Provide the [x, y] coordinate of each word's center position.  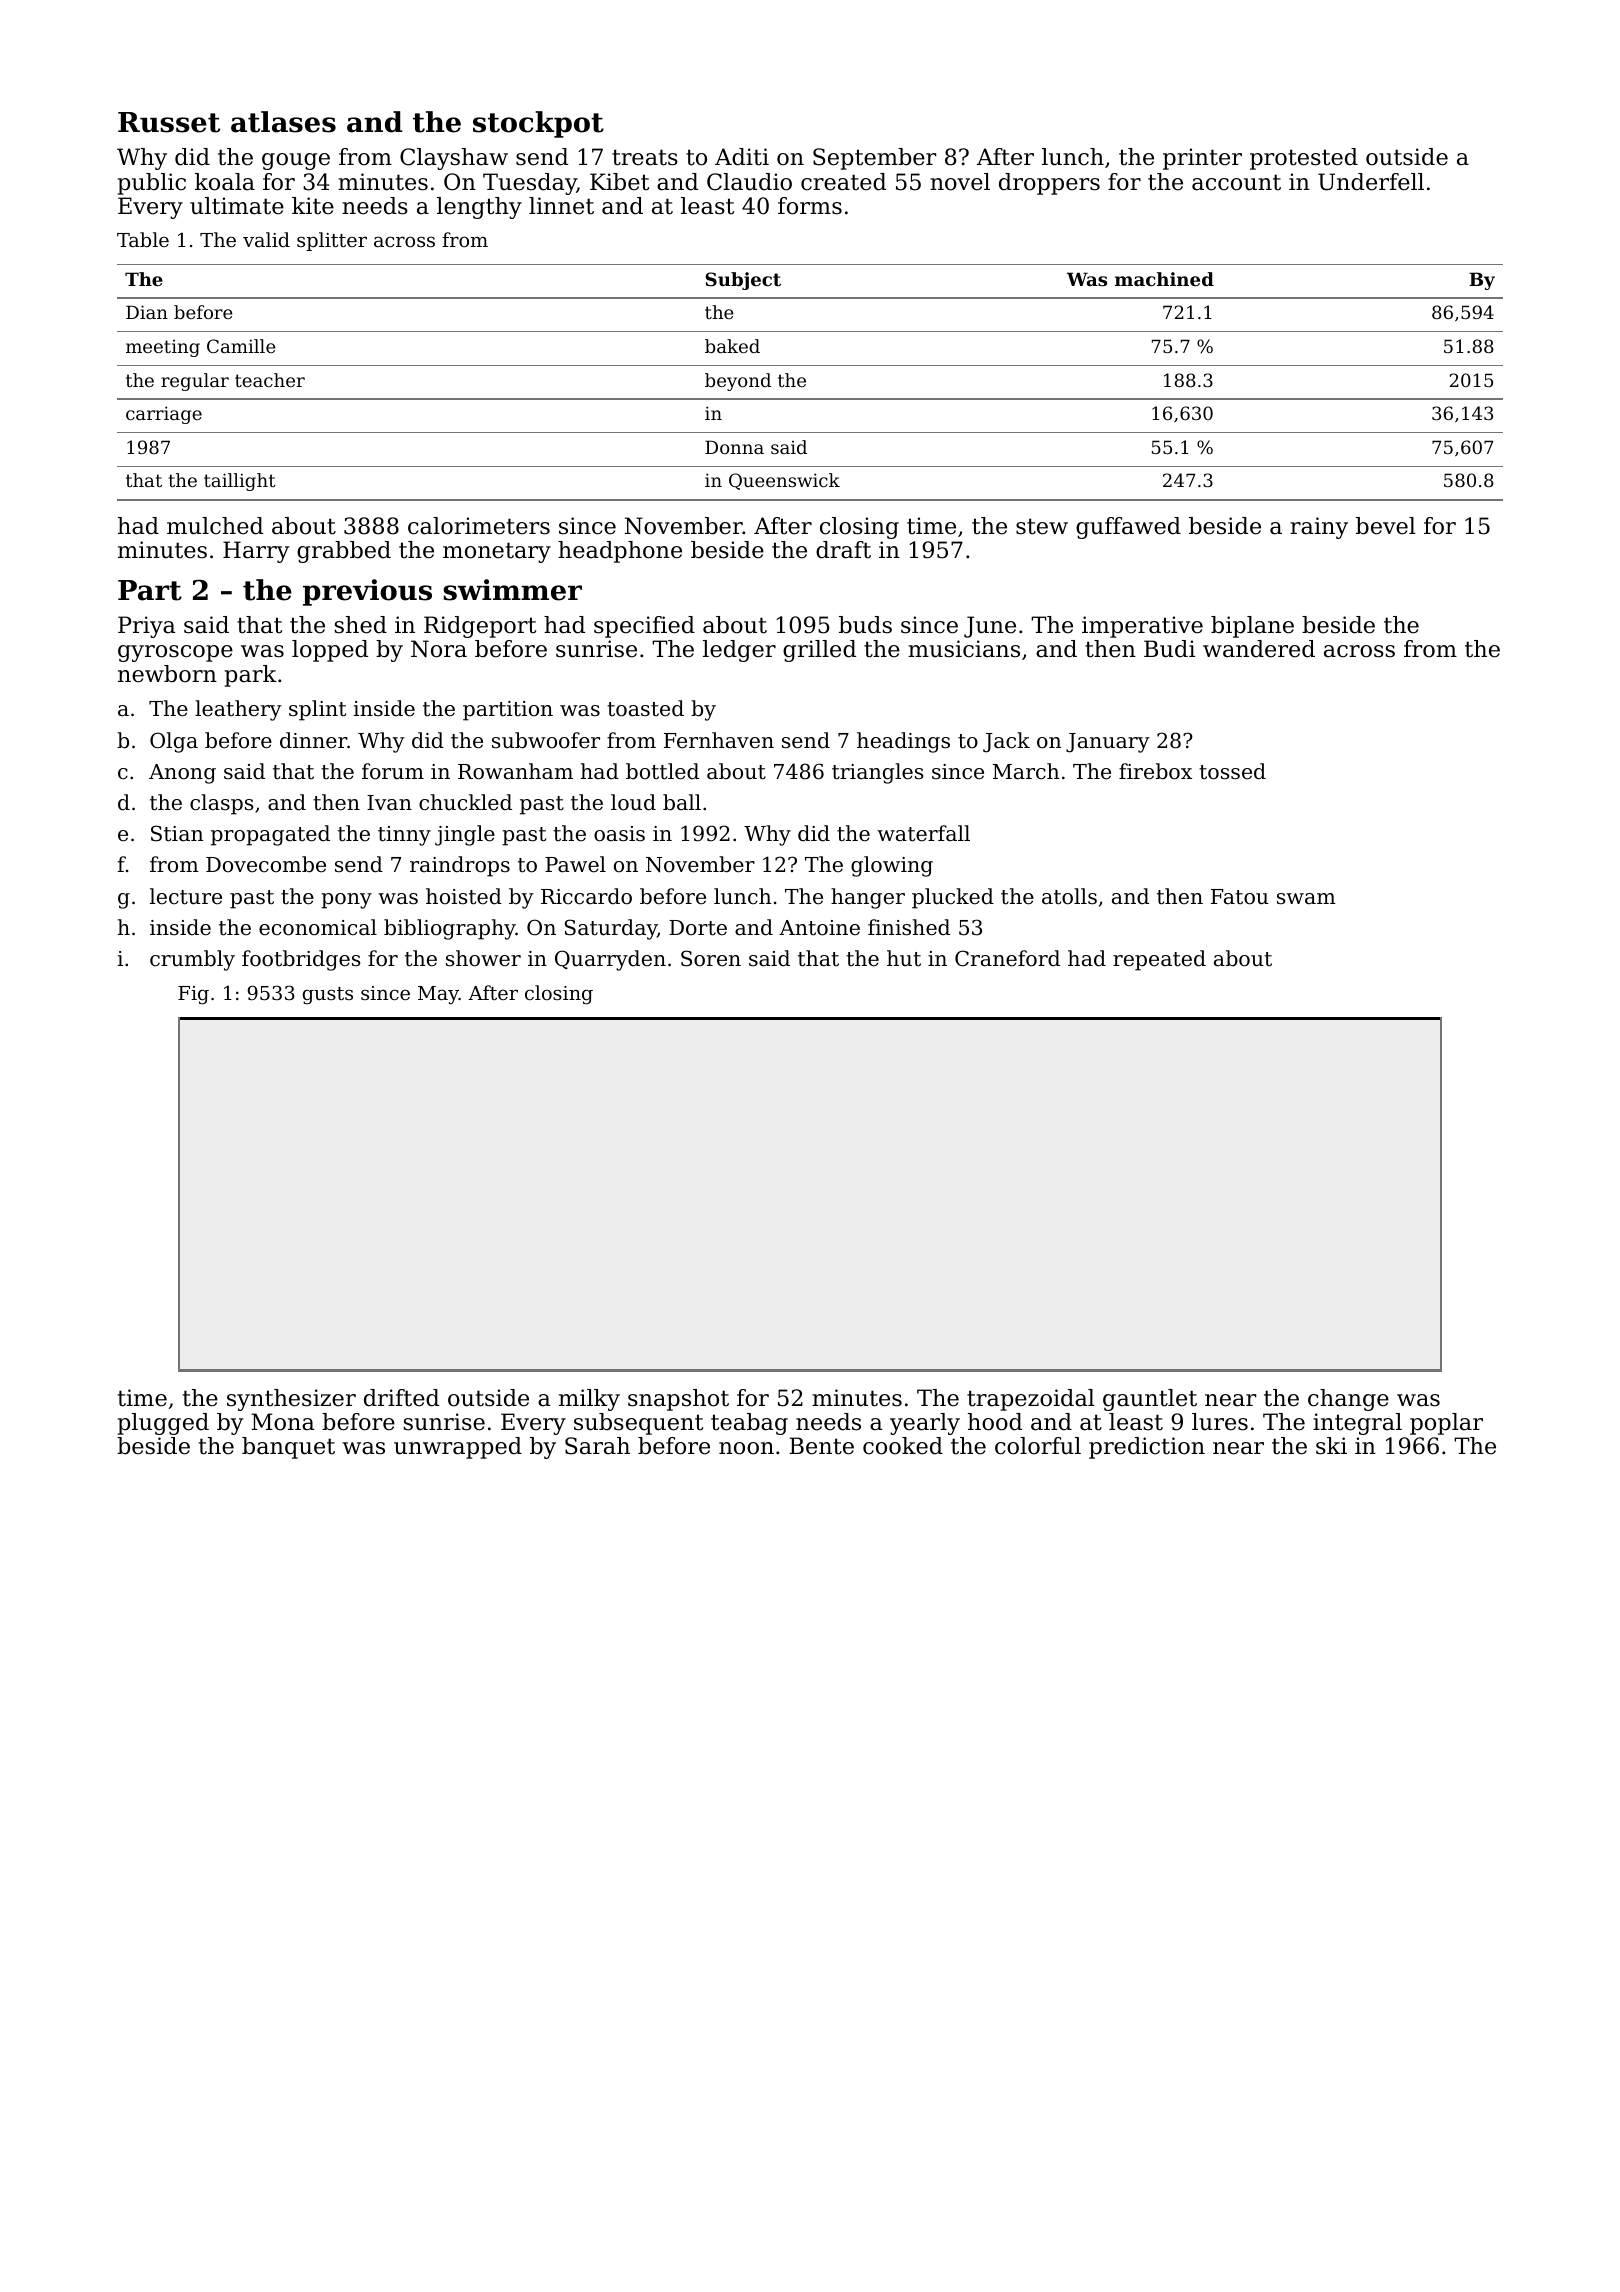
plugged [163, 1424]
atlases [283, 122]
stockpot [538, 124]
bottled [662, 771]
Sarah [597, 1446]
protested [1304, 159]
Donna [734, 447]
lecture [186, 896]
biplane [1252, 627]
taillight [240, 482]
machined [1164, 279]
